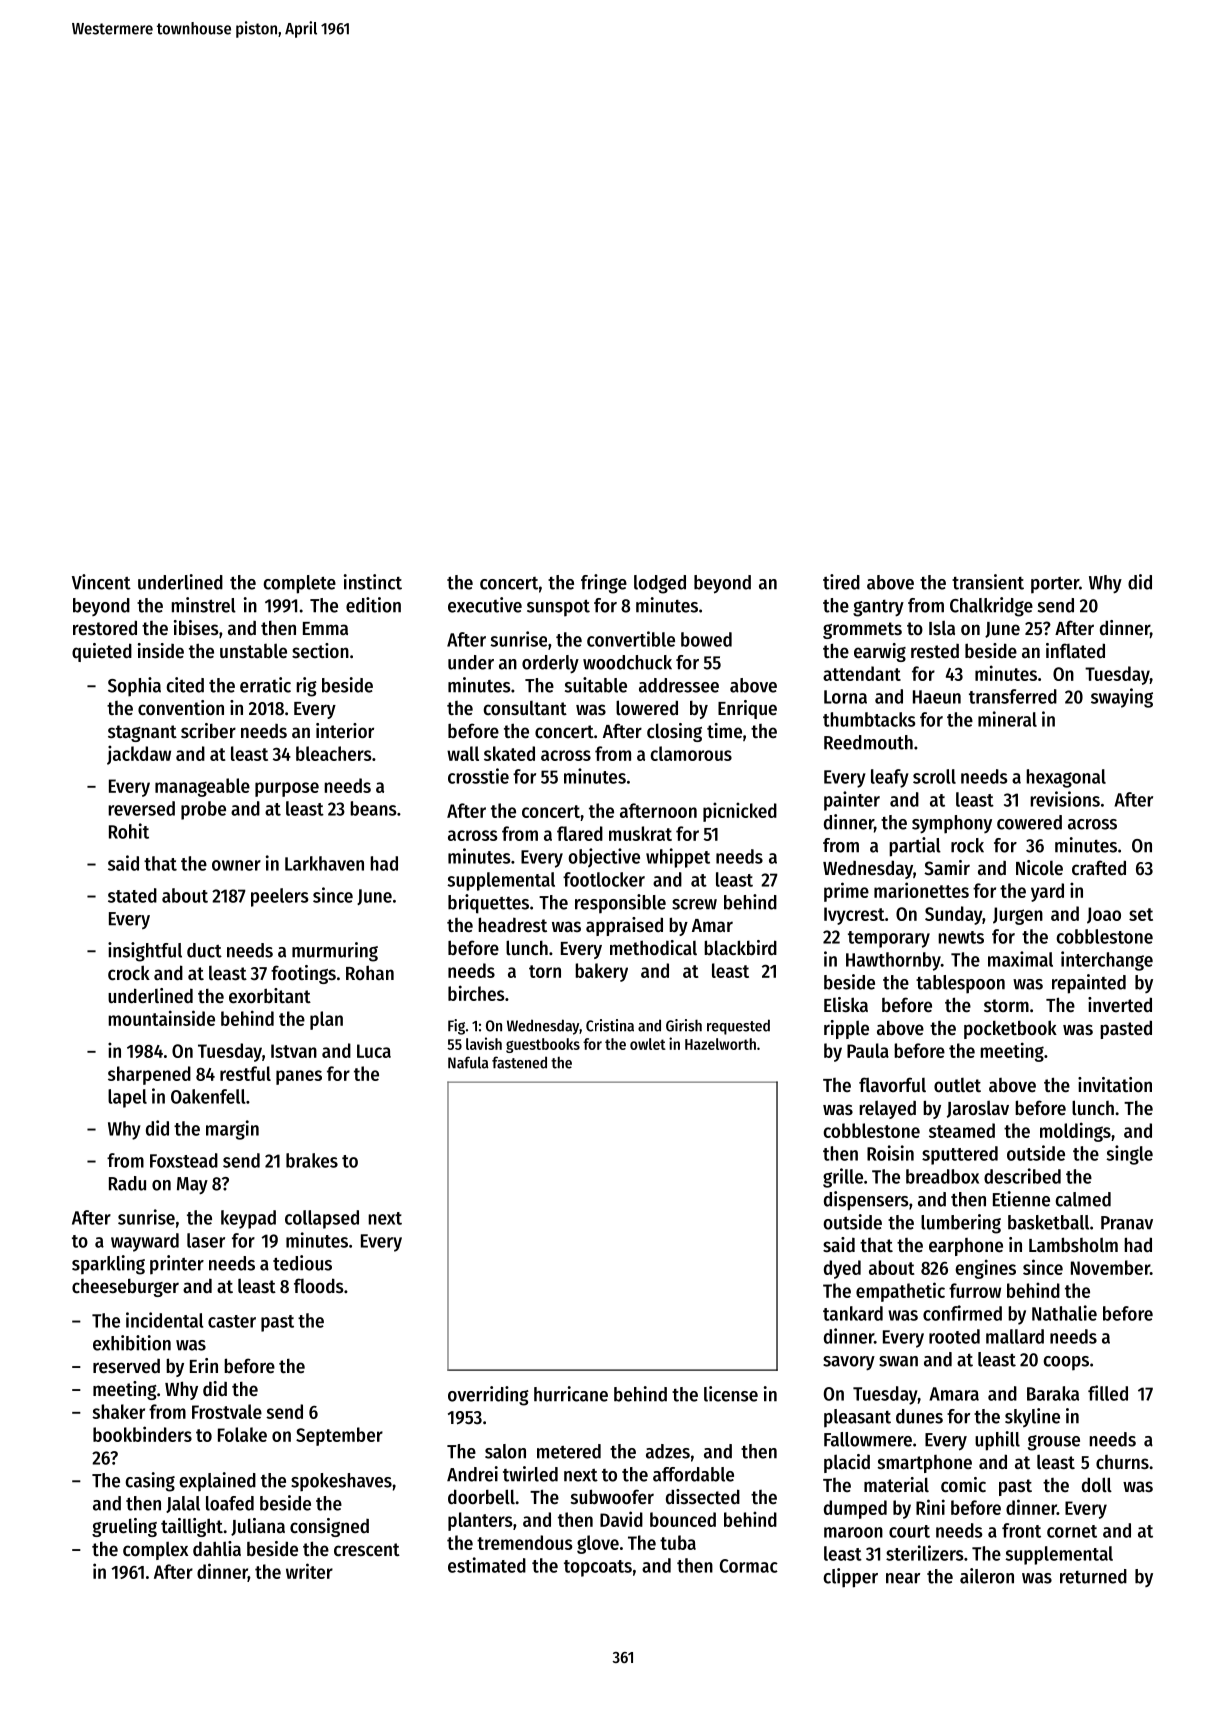  I want to click on writer, so click(309, 1571).
